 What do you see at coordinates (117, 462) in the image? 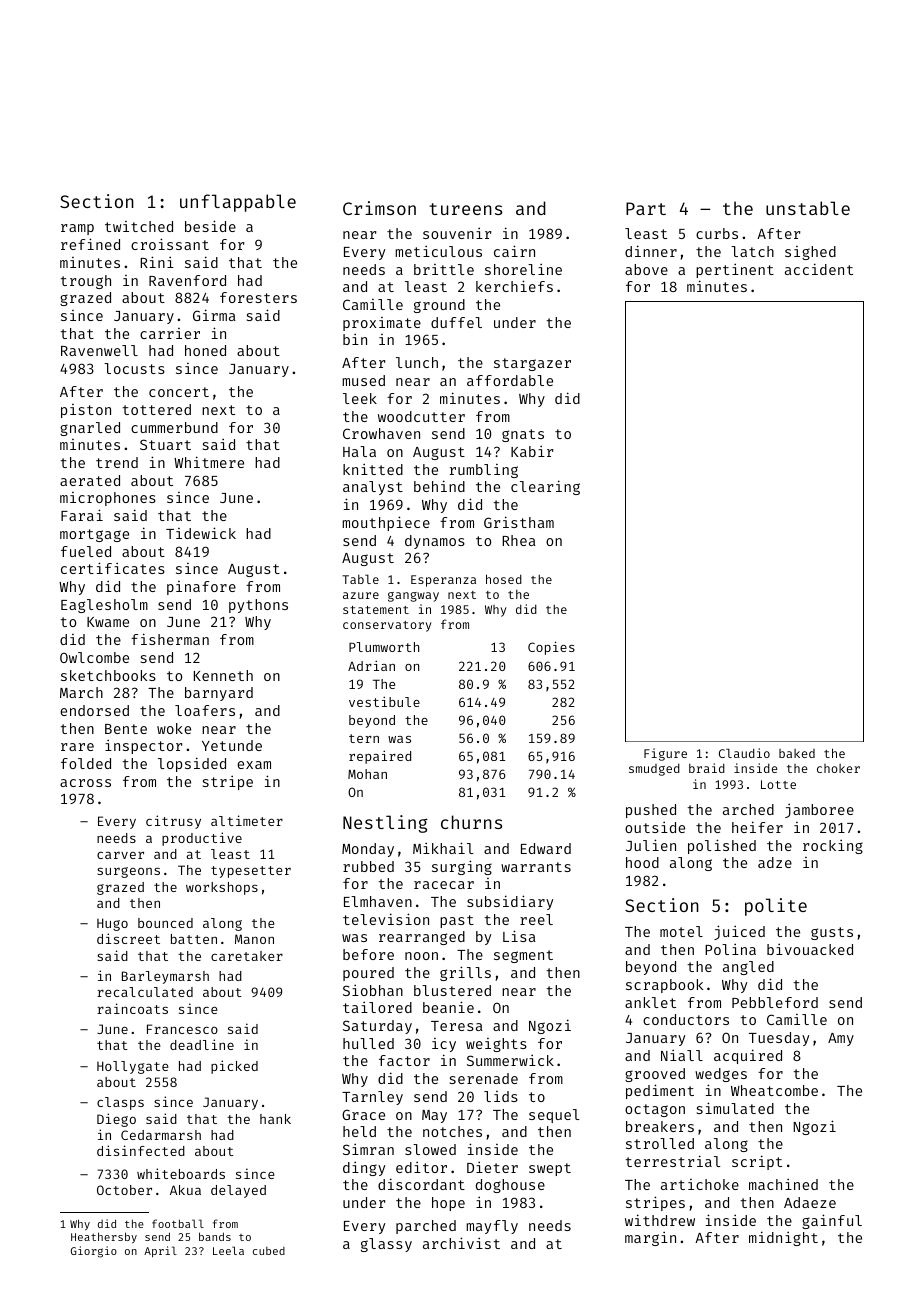
I see `trend` at bounding box center [117, 462].
